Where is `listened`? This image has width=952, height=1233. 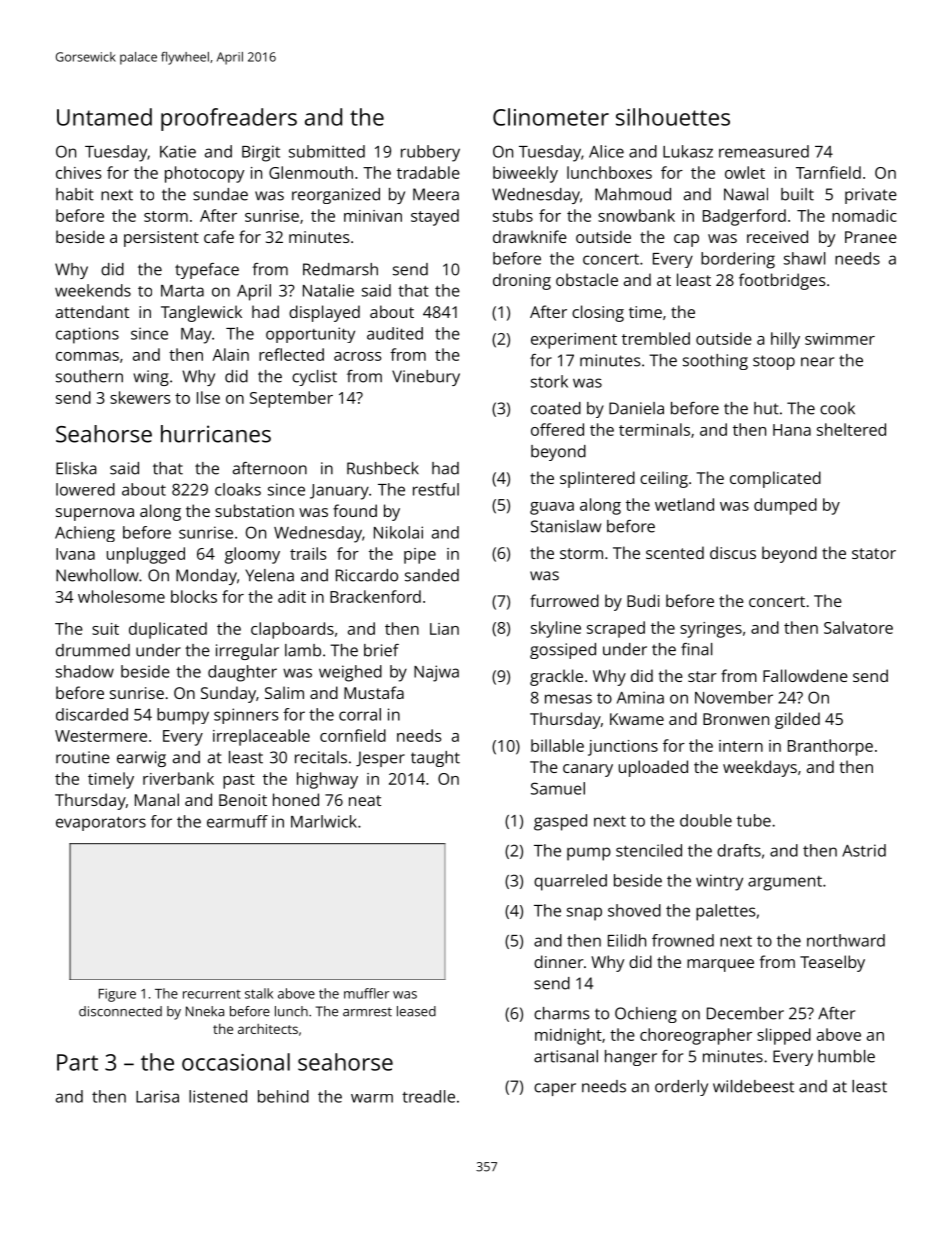
listened is located at coordinates (218, 1096).
